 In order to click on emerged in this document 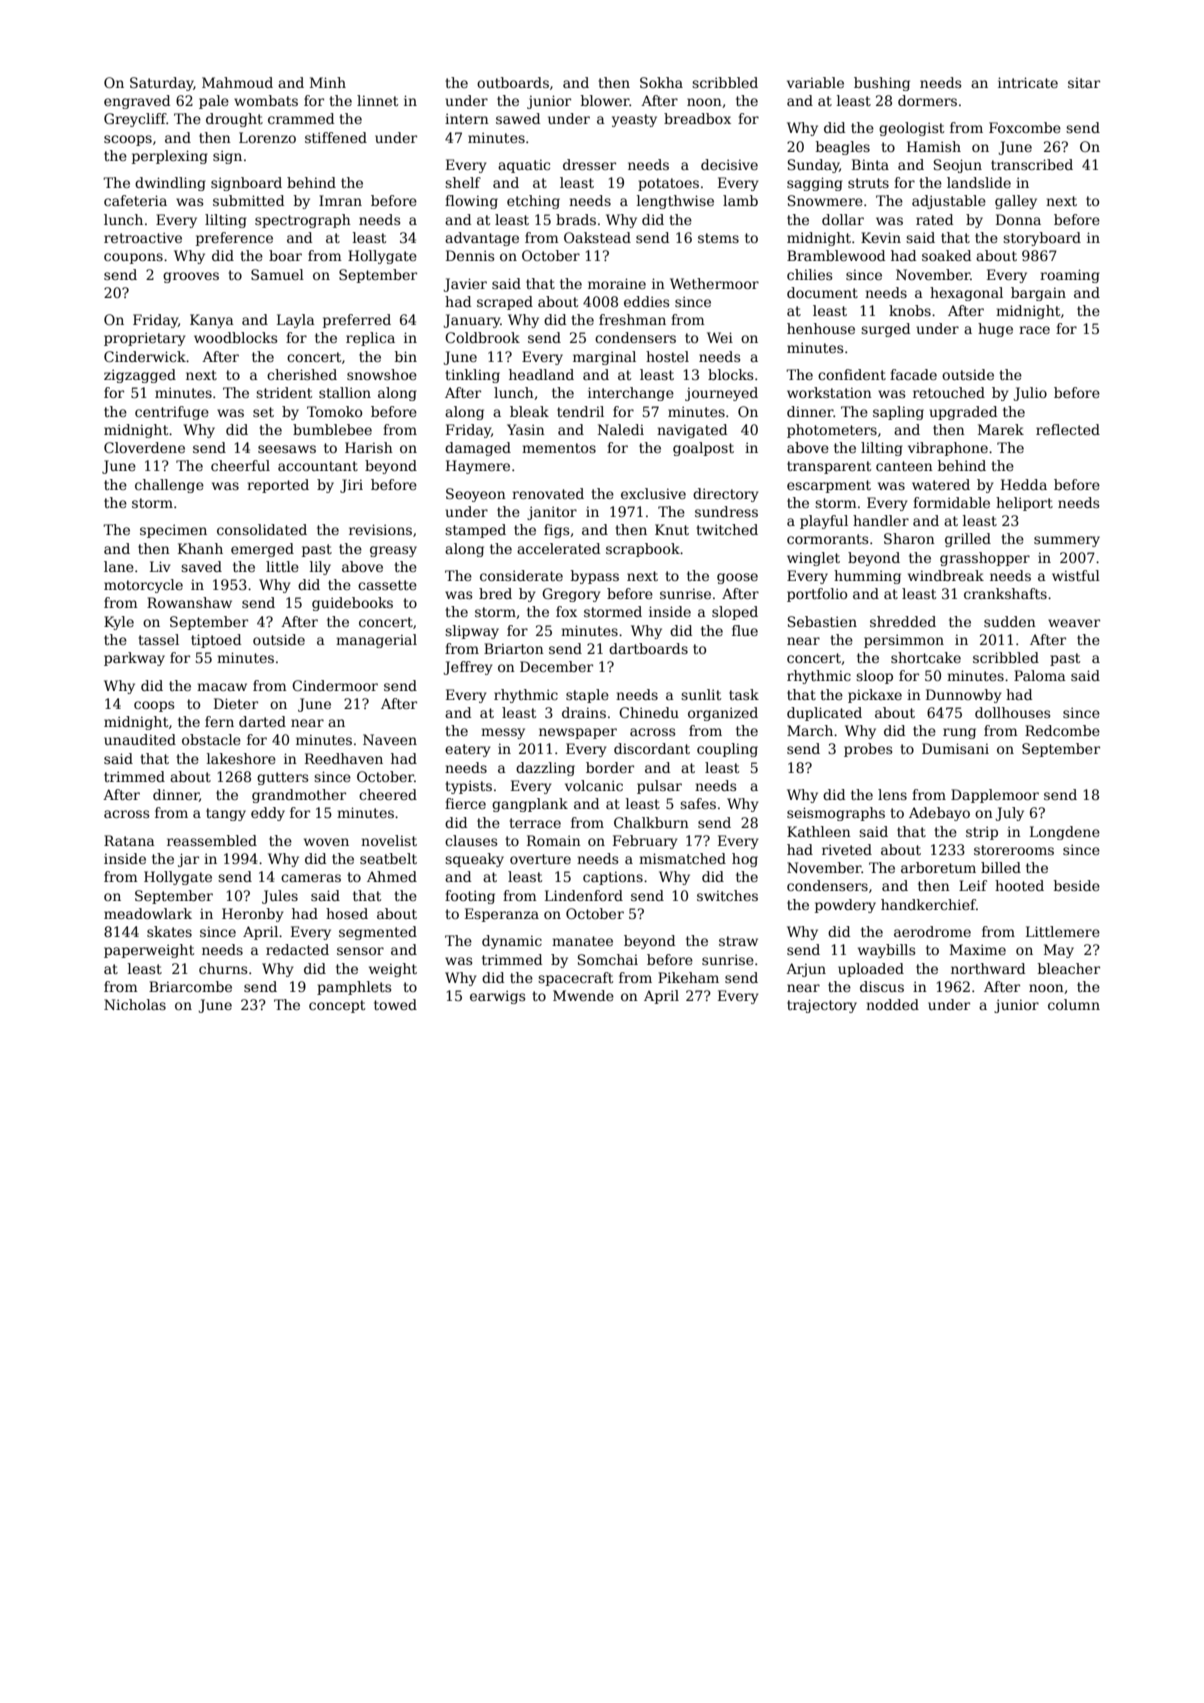, I will do `click(262, 550)`.
